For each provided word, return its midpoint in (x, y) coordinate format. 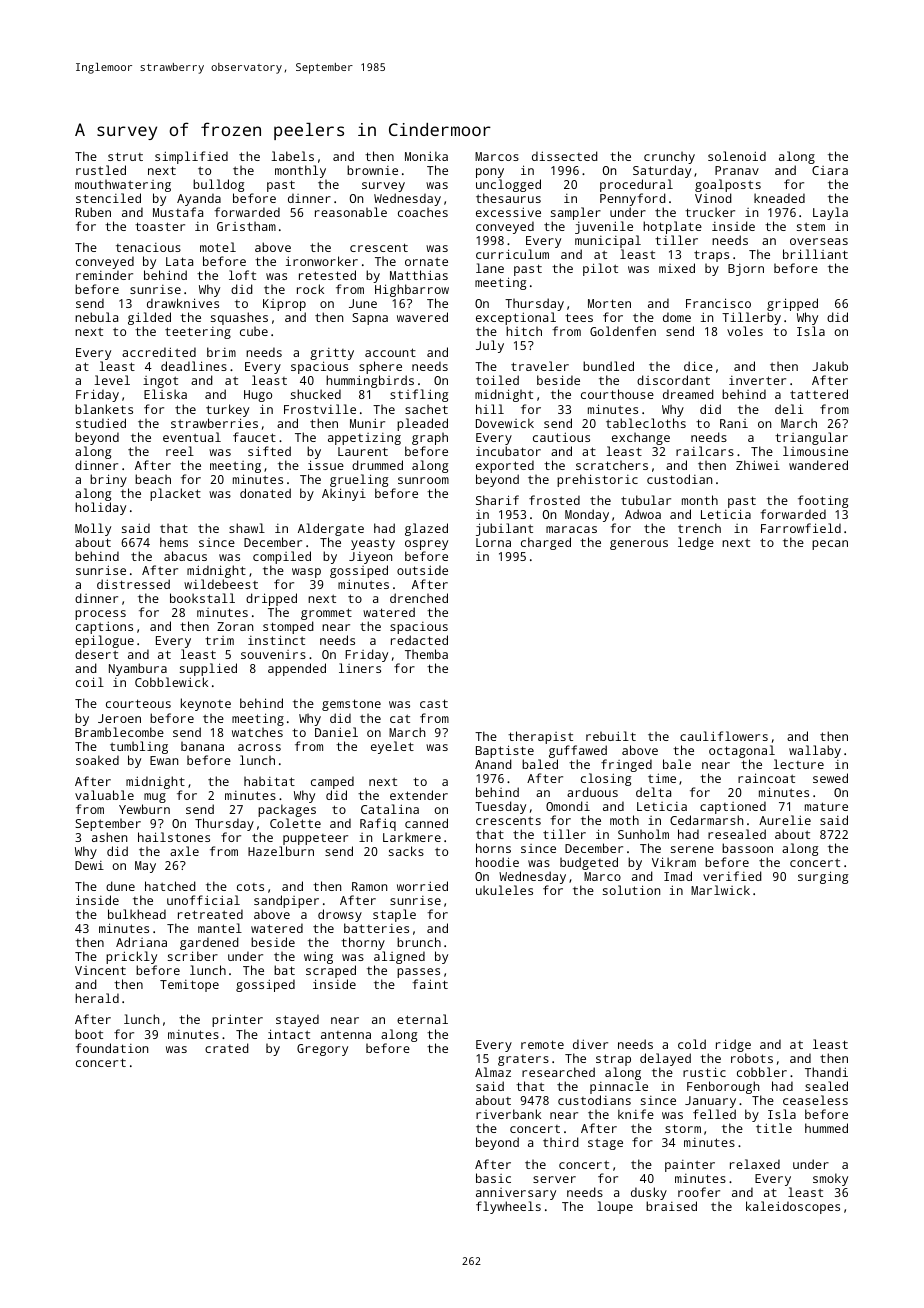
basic (493, 1178)
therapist (540, 737)
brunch (419, 942)
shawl (247, 528)
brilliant (815, 254)
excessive (508, 212)
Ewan (164, 760)
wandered (818, 465)
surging (823, 877)
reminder (104, 275)
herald (97, 998)
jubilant (504, 529)
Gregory (322, 1050)
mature (826, 806)
